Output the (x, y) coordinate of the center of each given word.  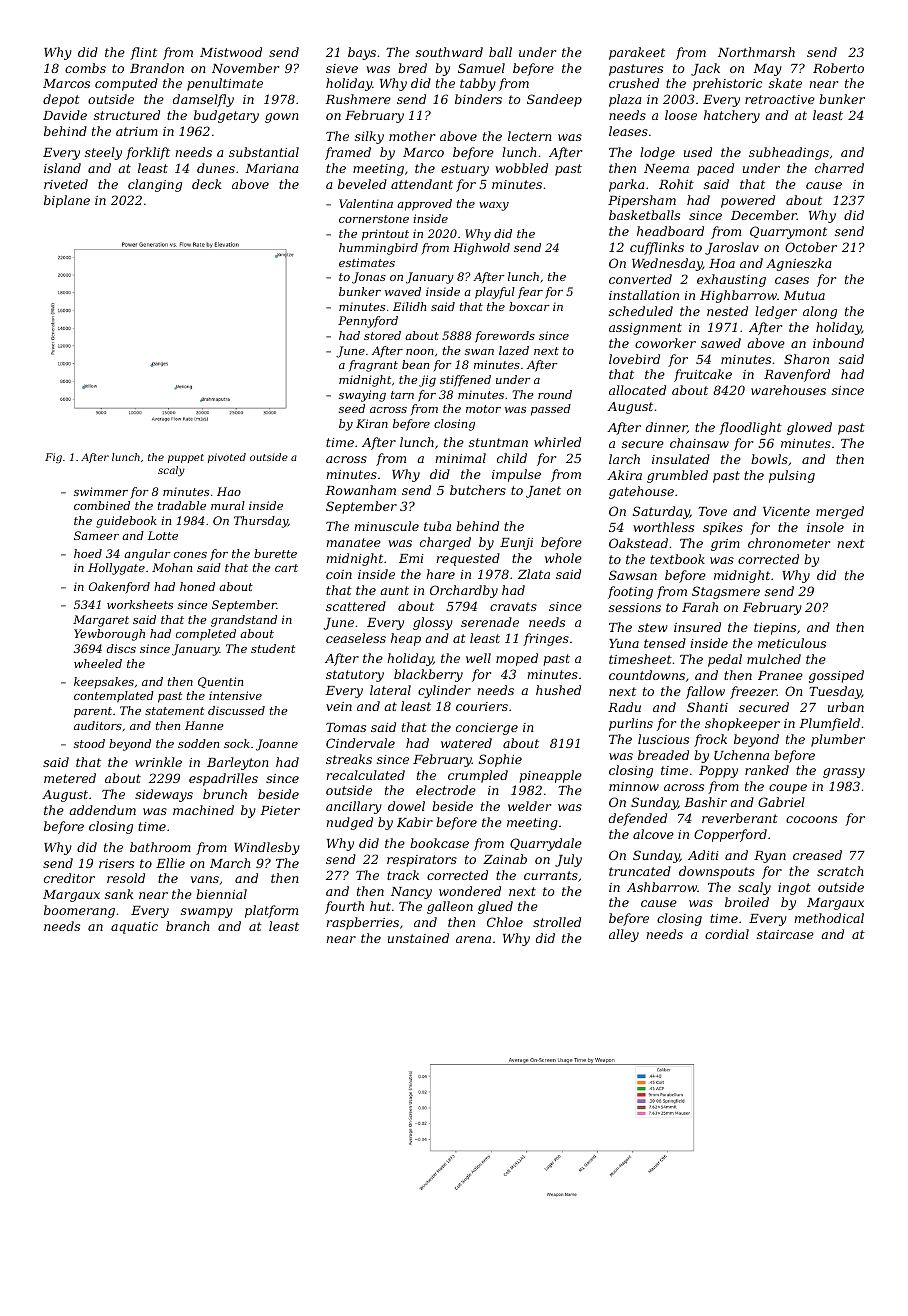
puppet (186, 458)
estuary (465, 170)
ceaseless (356, 638)
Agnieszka (798, 264)
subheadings (789, 153)
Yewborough (109, 635)
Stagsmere (726, 592)
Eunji (516, 544)
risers (116, 863)
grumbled (677, 476)
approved (424, 205)
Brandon (157, 68)
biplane (67, 201)
